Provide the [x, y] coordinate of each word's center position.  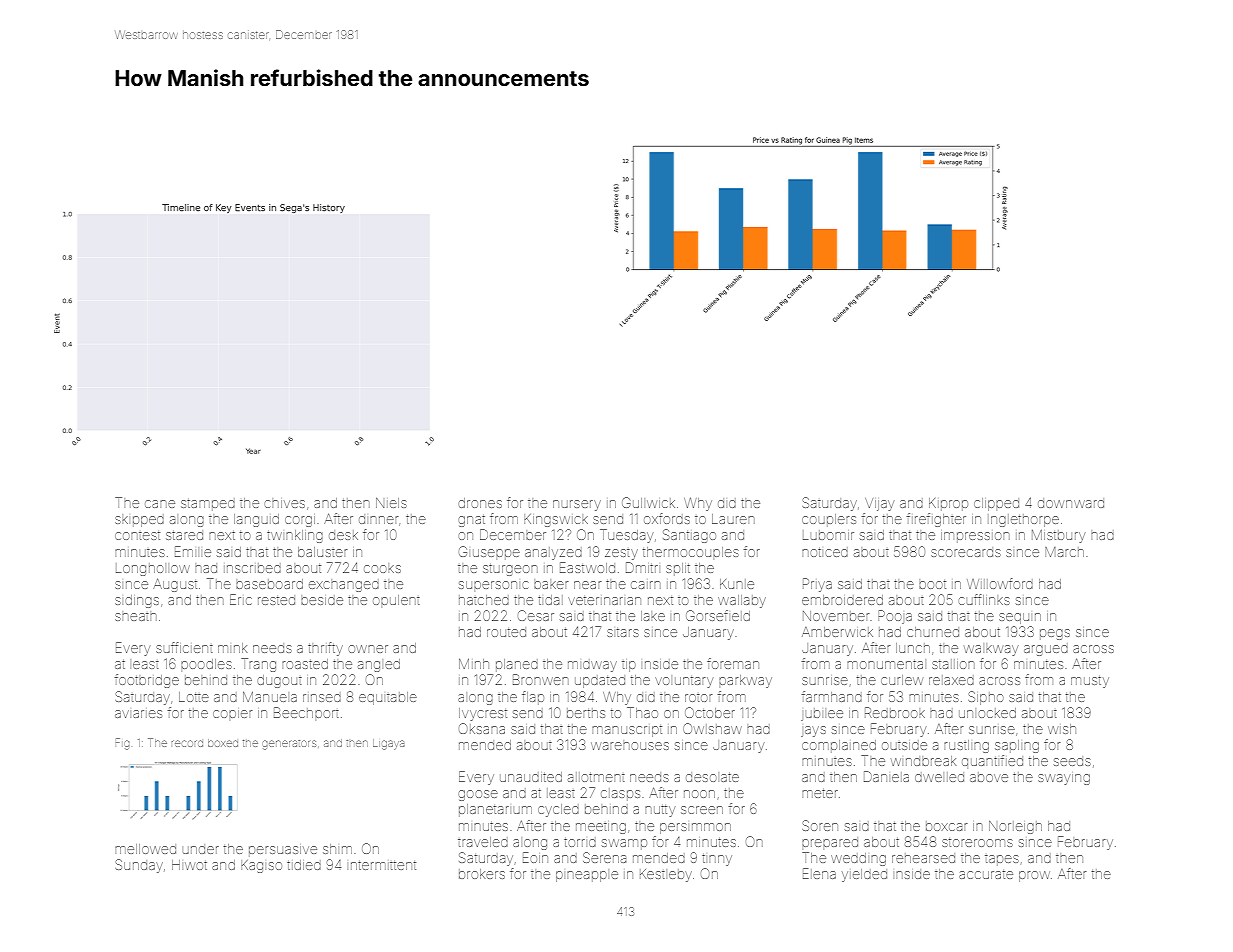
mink [232, 648]
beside [322, 601]
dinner [378, 520]
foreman [733, 663]
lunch [913, 648]
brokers [482, 874]
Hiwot [189, 865]
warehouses [630, 746]
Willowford [1000, 583]
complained [839, 746]
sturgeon [510, 570]
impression [975, 537]
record [187, 743]
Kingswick [556, 520]
